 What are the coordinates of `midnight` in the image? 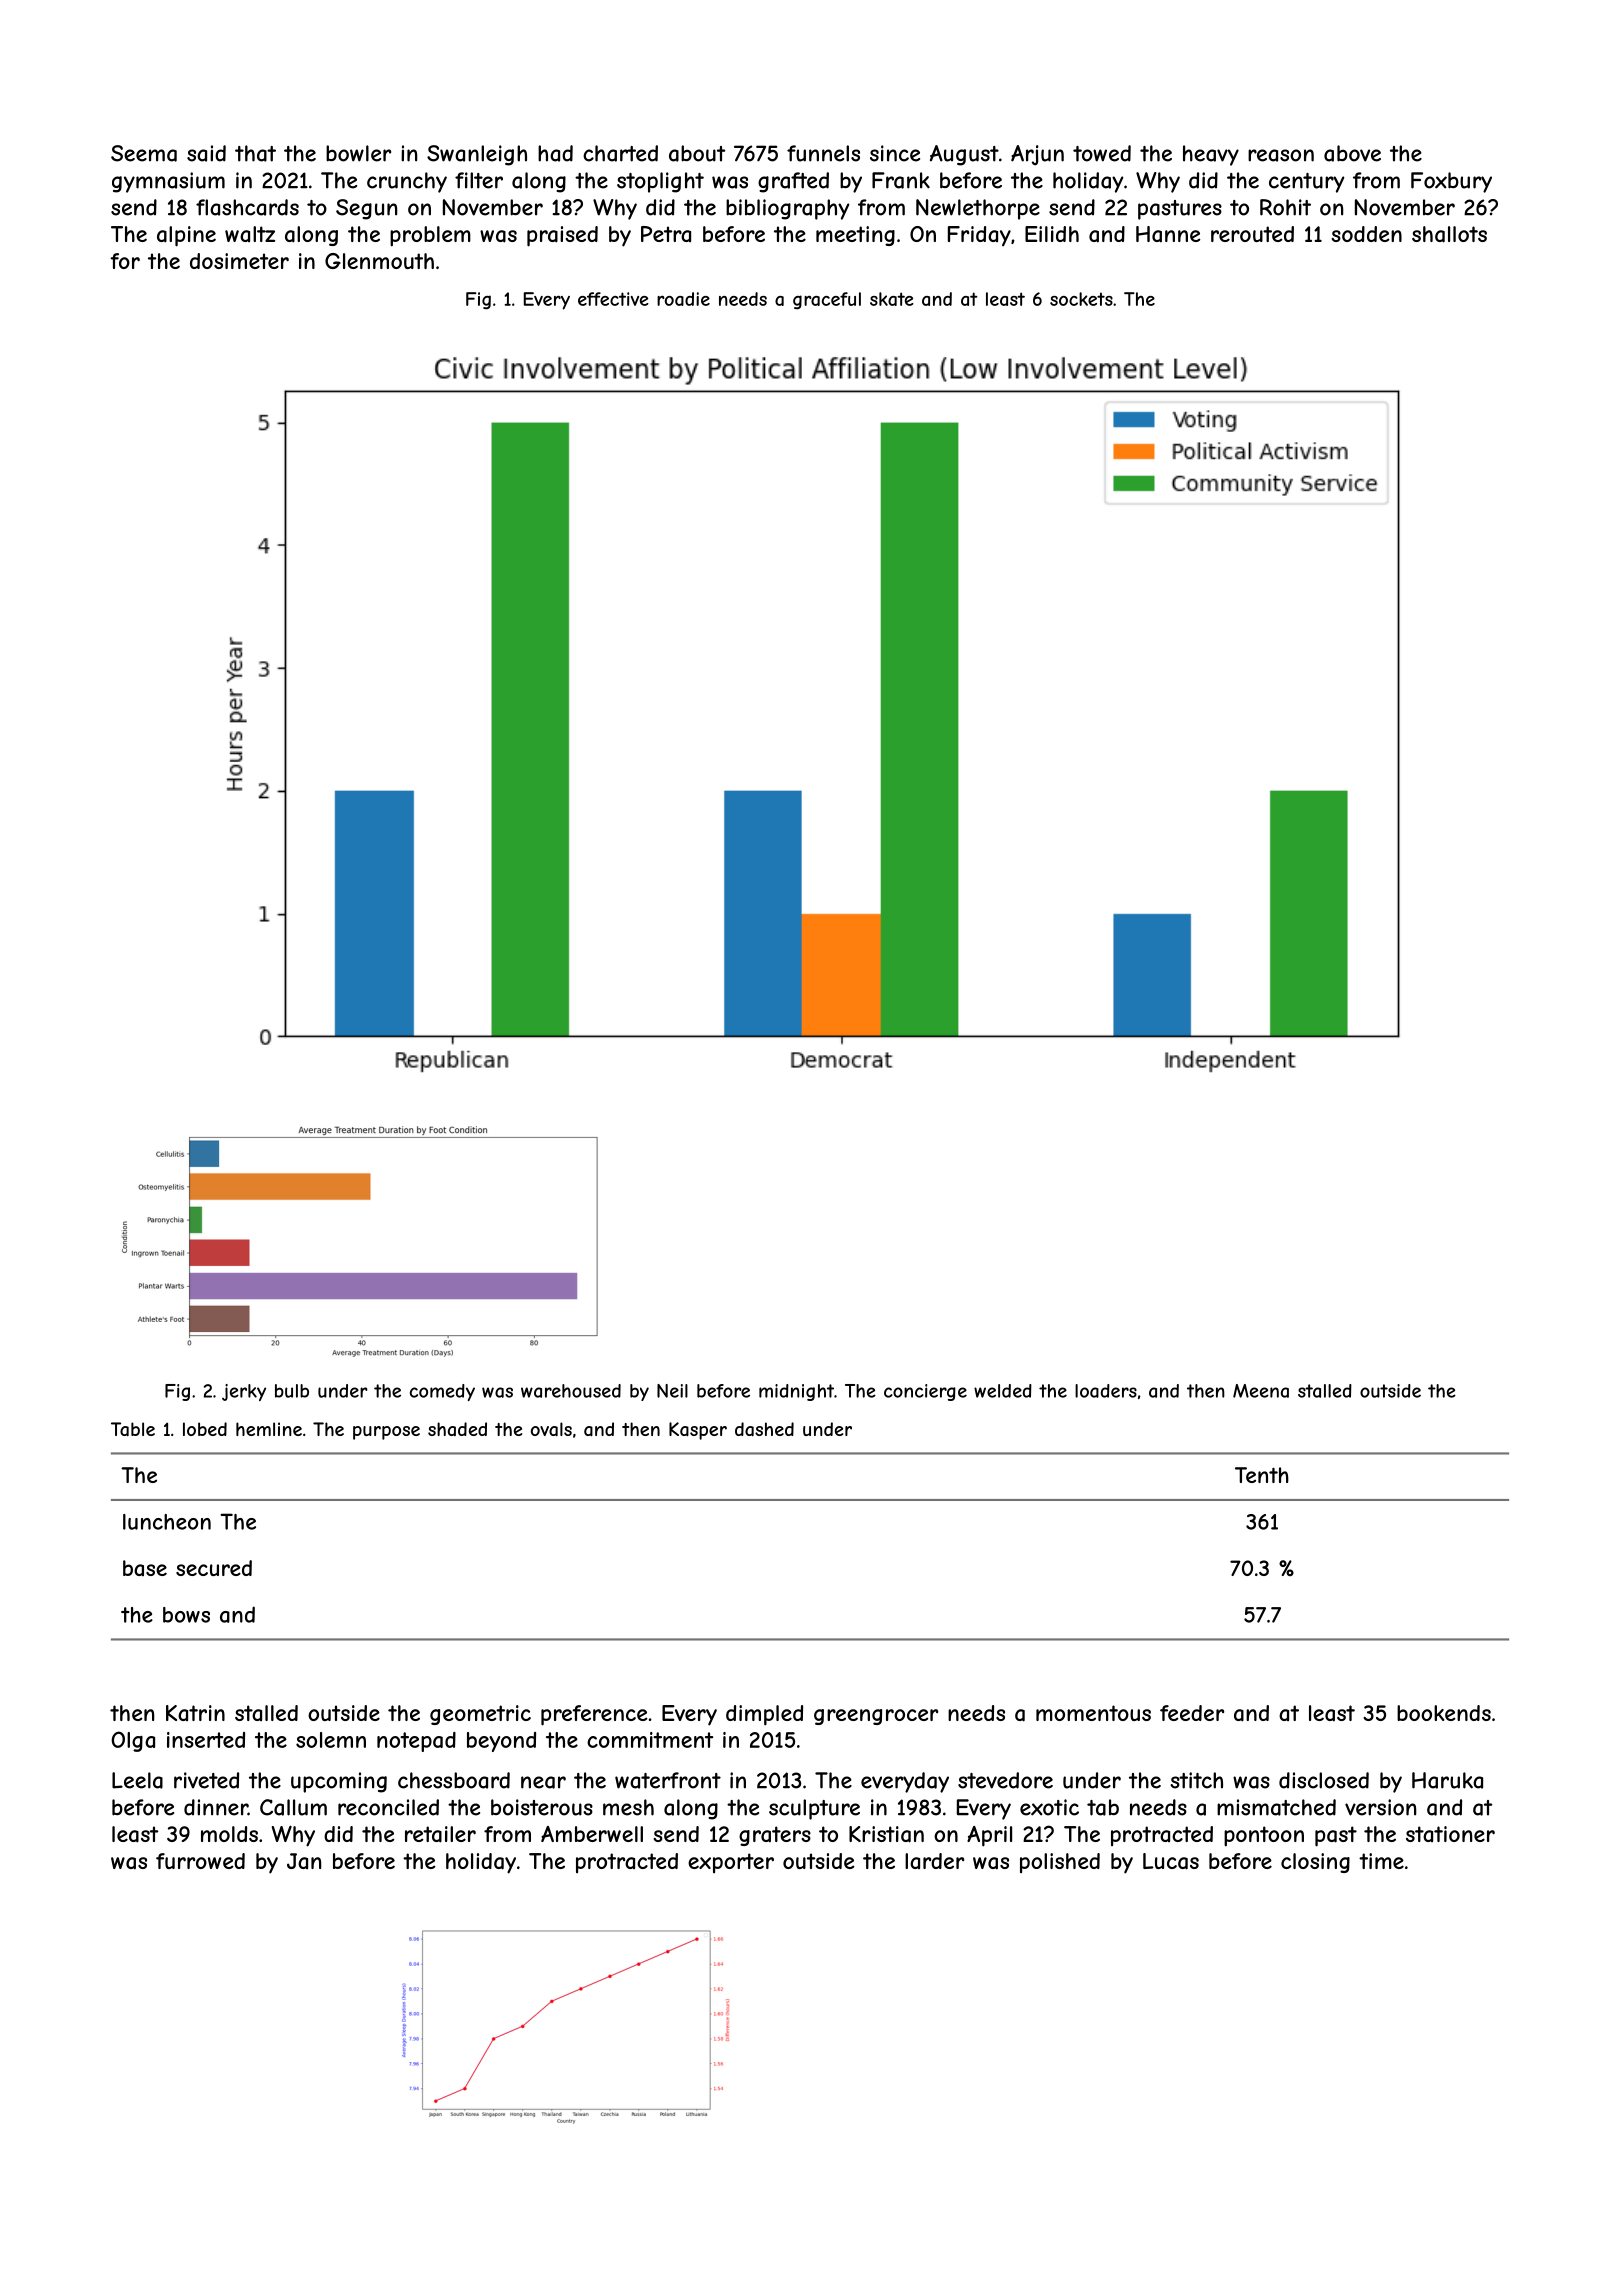 It's located at (796, 1392).
